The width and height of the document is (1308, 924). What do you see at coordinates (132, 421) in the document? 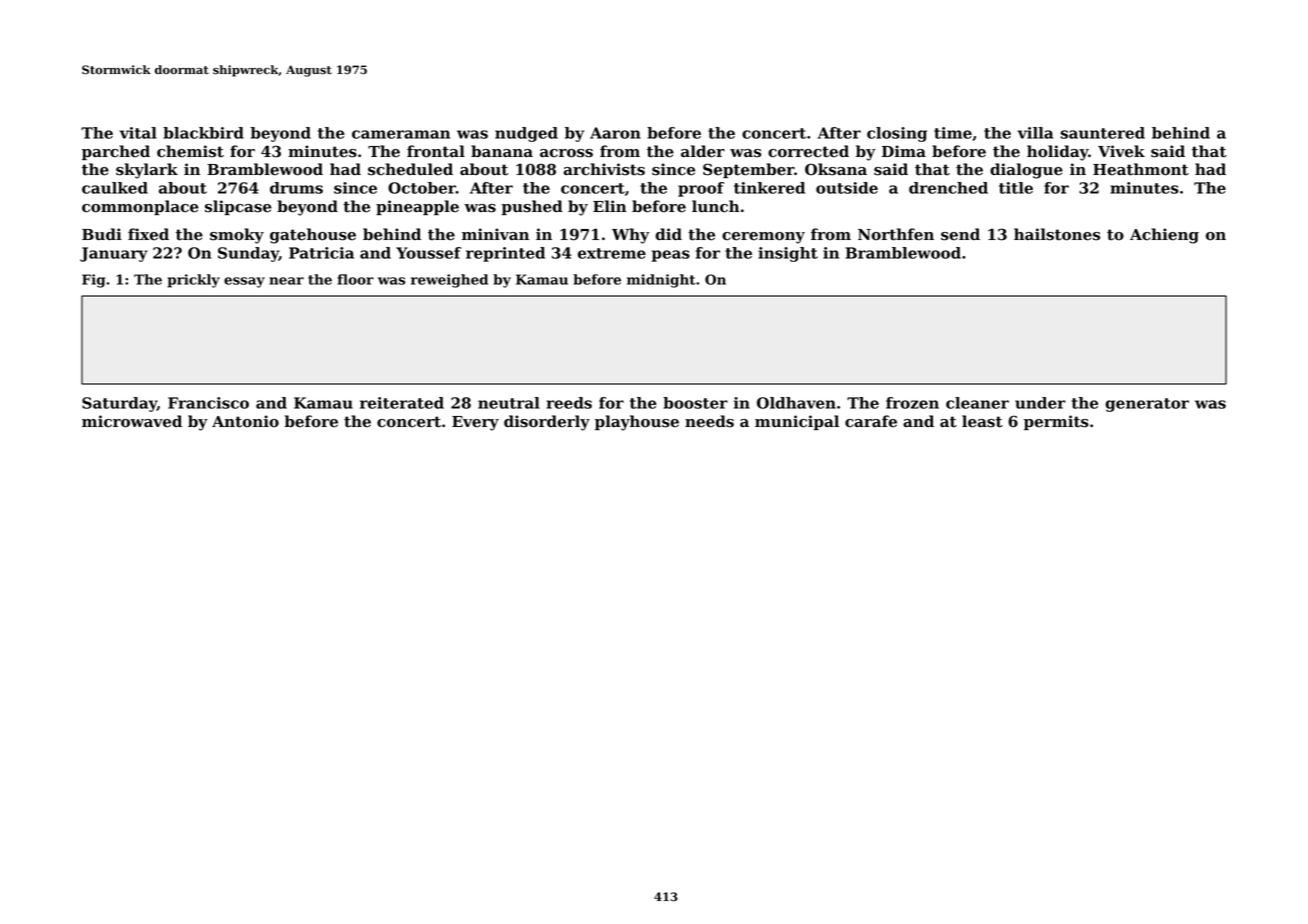
I see `microwaved` at bounding box center [132, 421].
